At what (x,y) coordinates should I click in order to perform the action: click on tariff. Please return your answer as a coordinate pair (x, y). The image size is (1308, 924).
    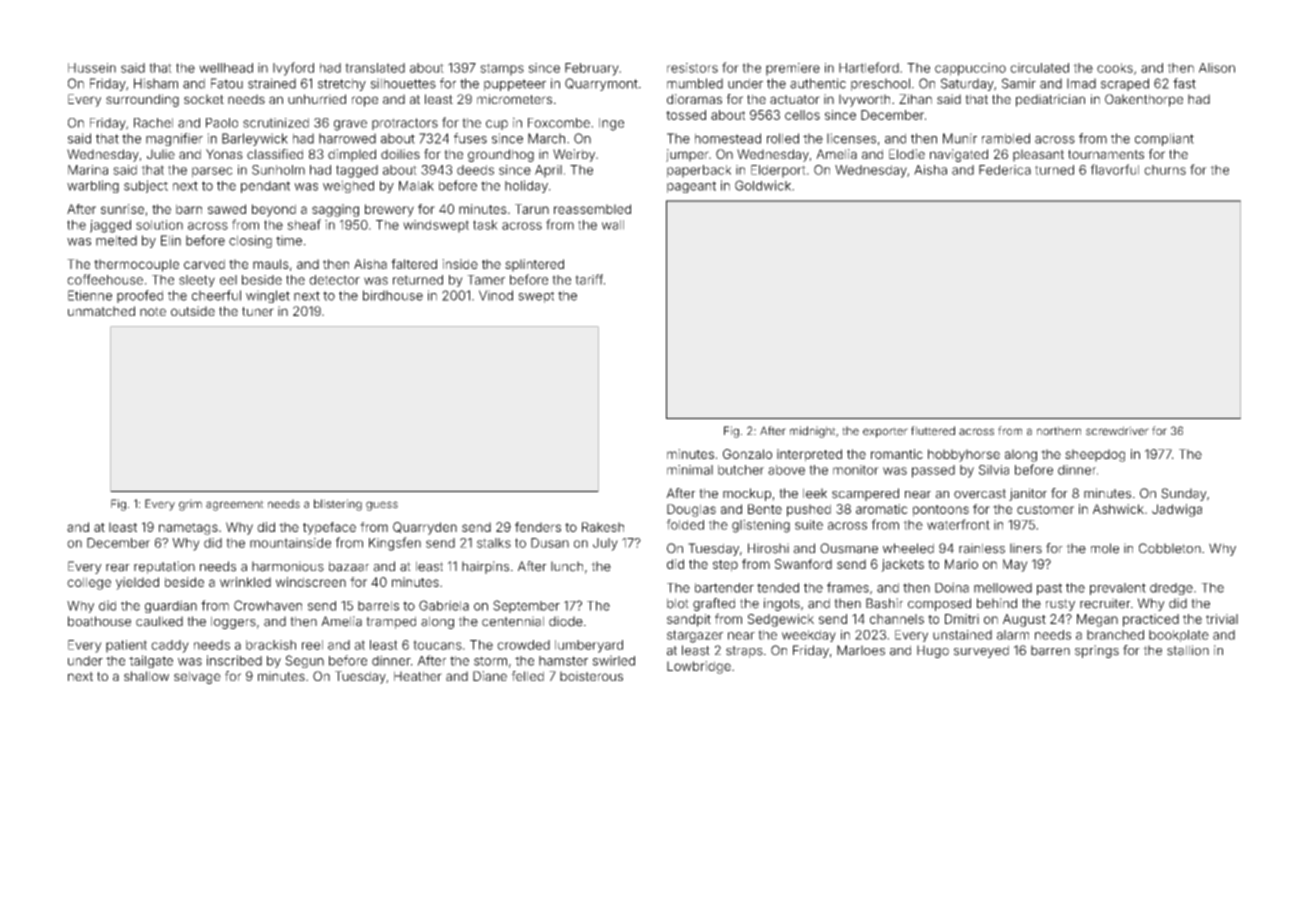
    Looking at the image, I should click on (589, 279).
